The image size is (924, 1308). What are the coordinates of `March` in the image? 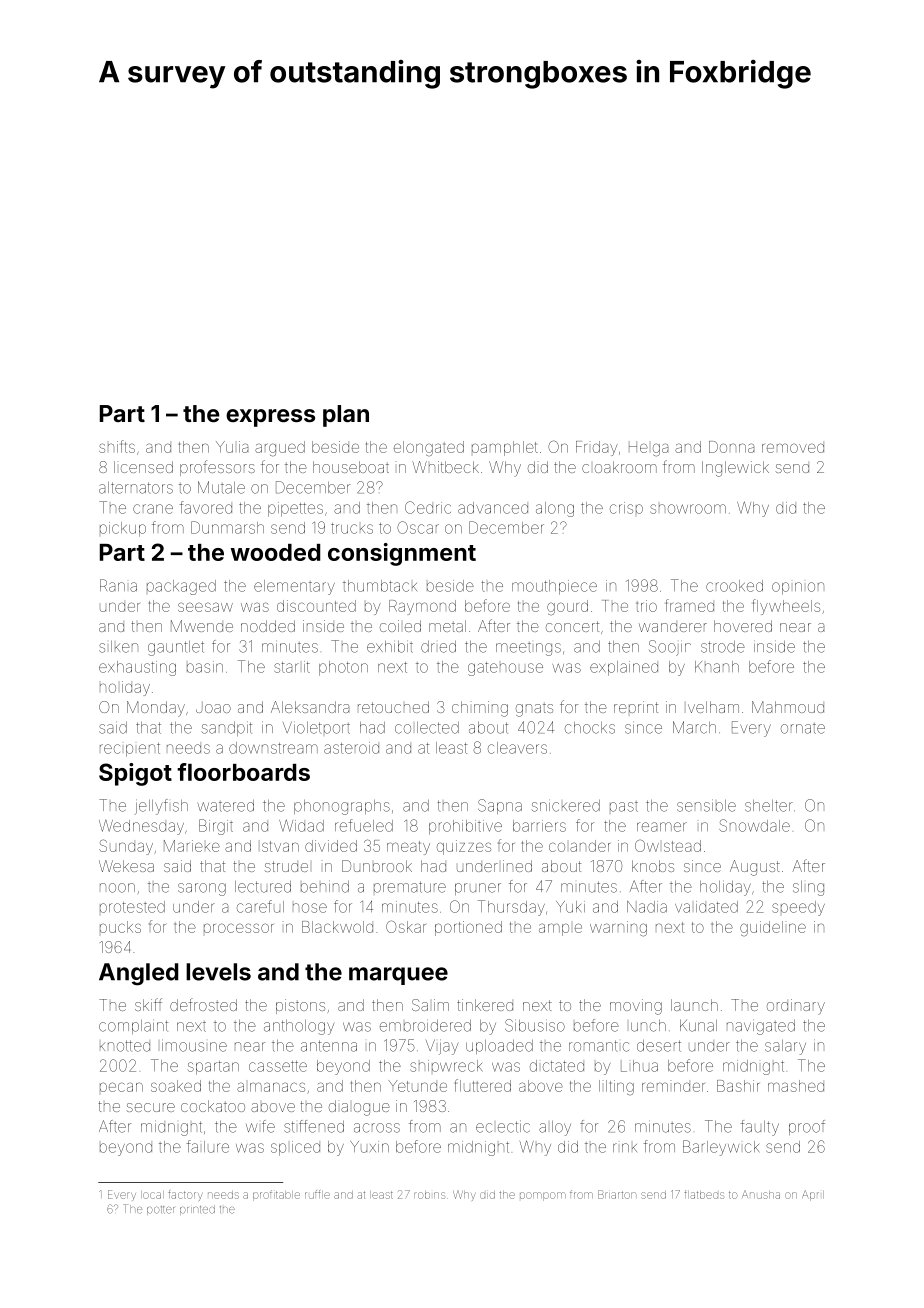 It's located at (694, 727).
